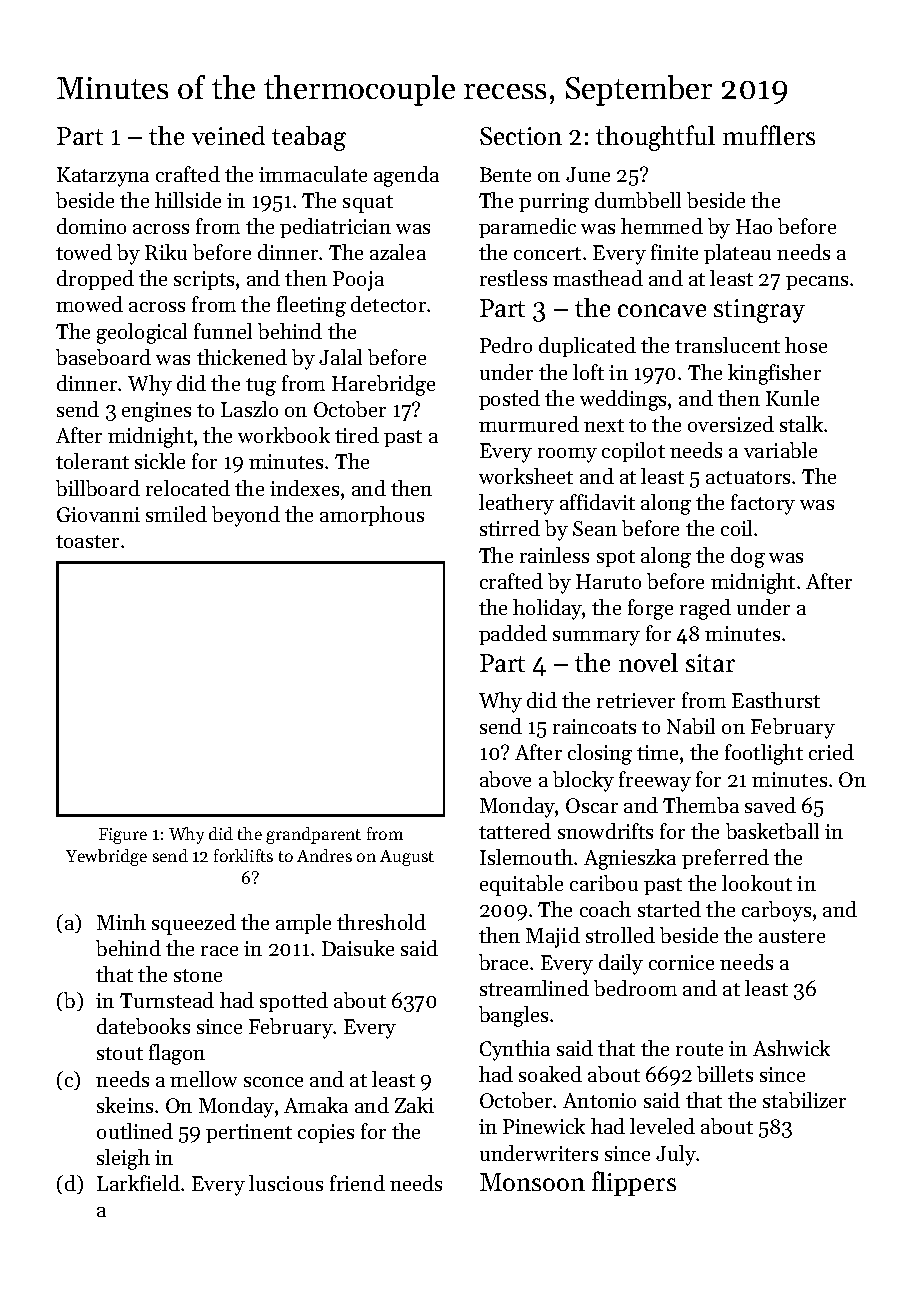 This screenshot has height=1311, width=924. What do you see at coordinates (548, 609) in the screenshot?
I see `holiday` at bounding box center [548, 609].
